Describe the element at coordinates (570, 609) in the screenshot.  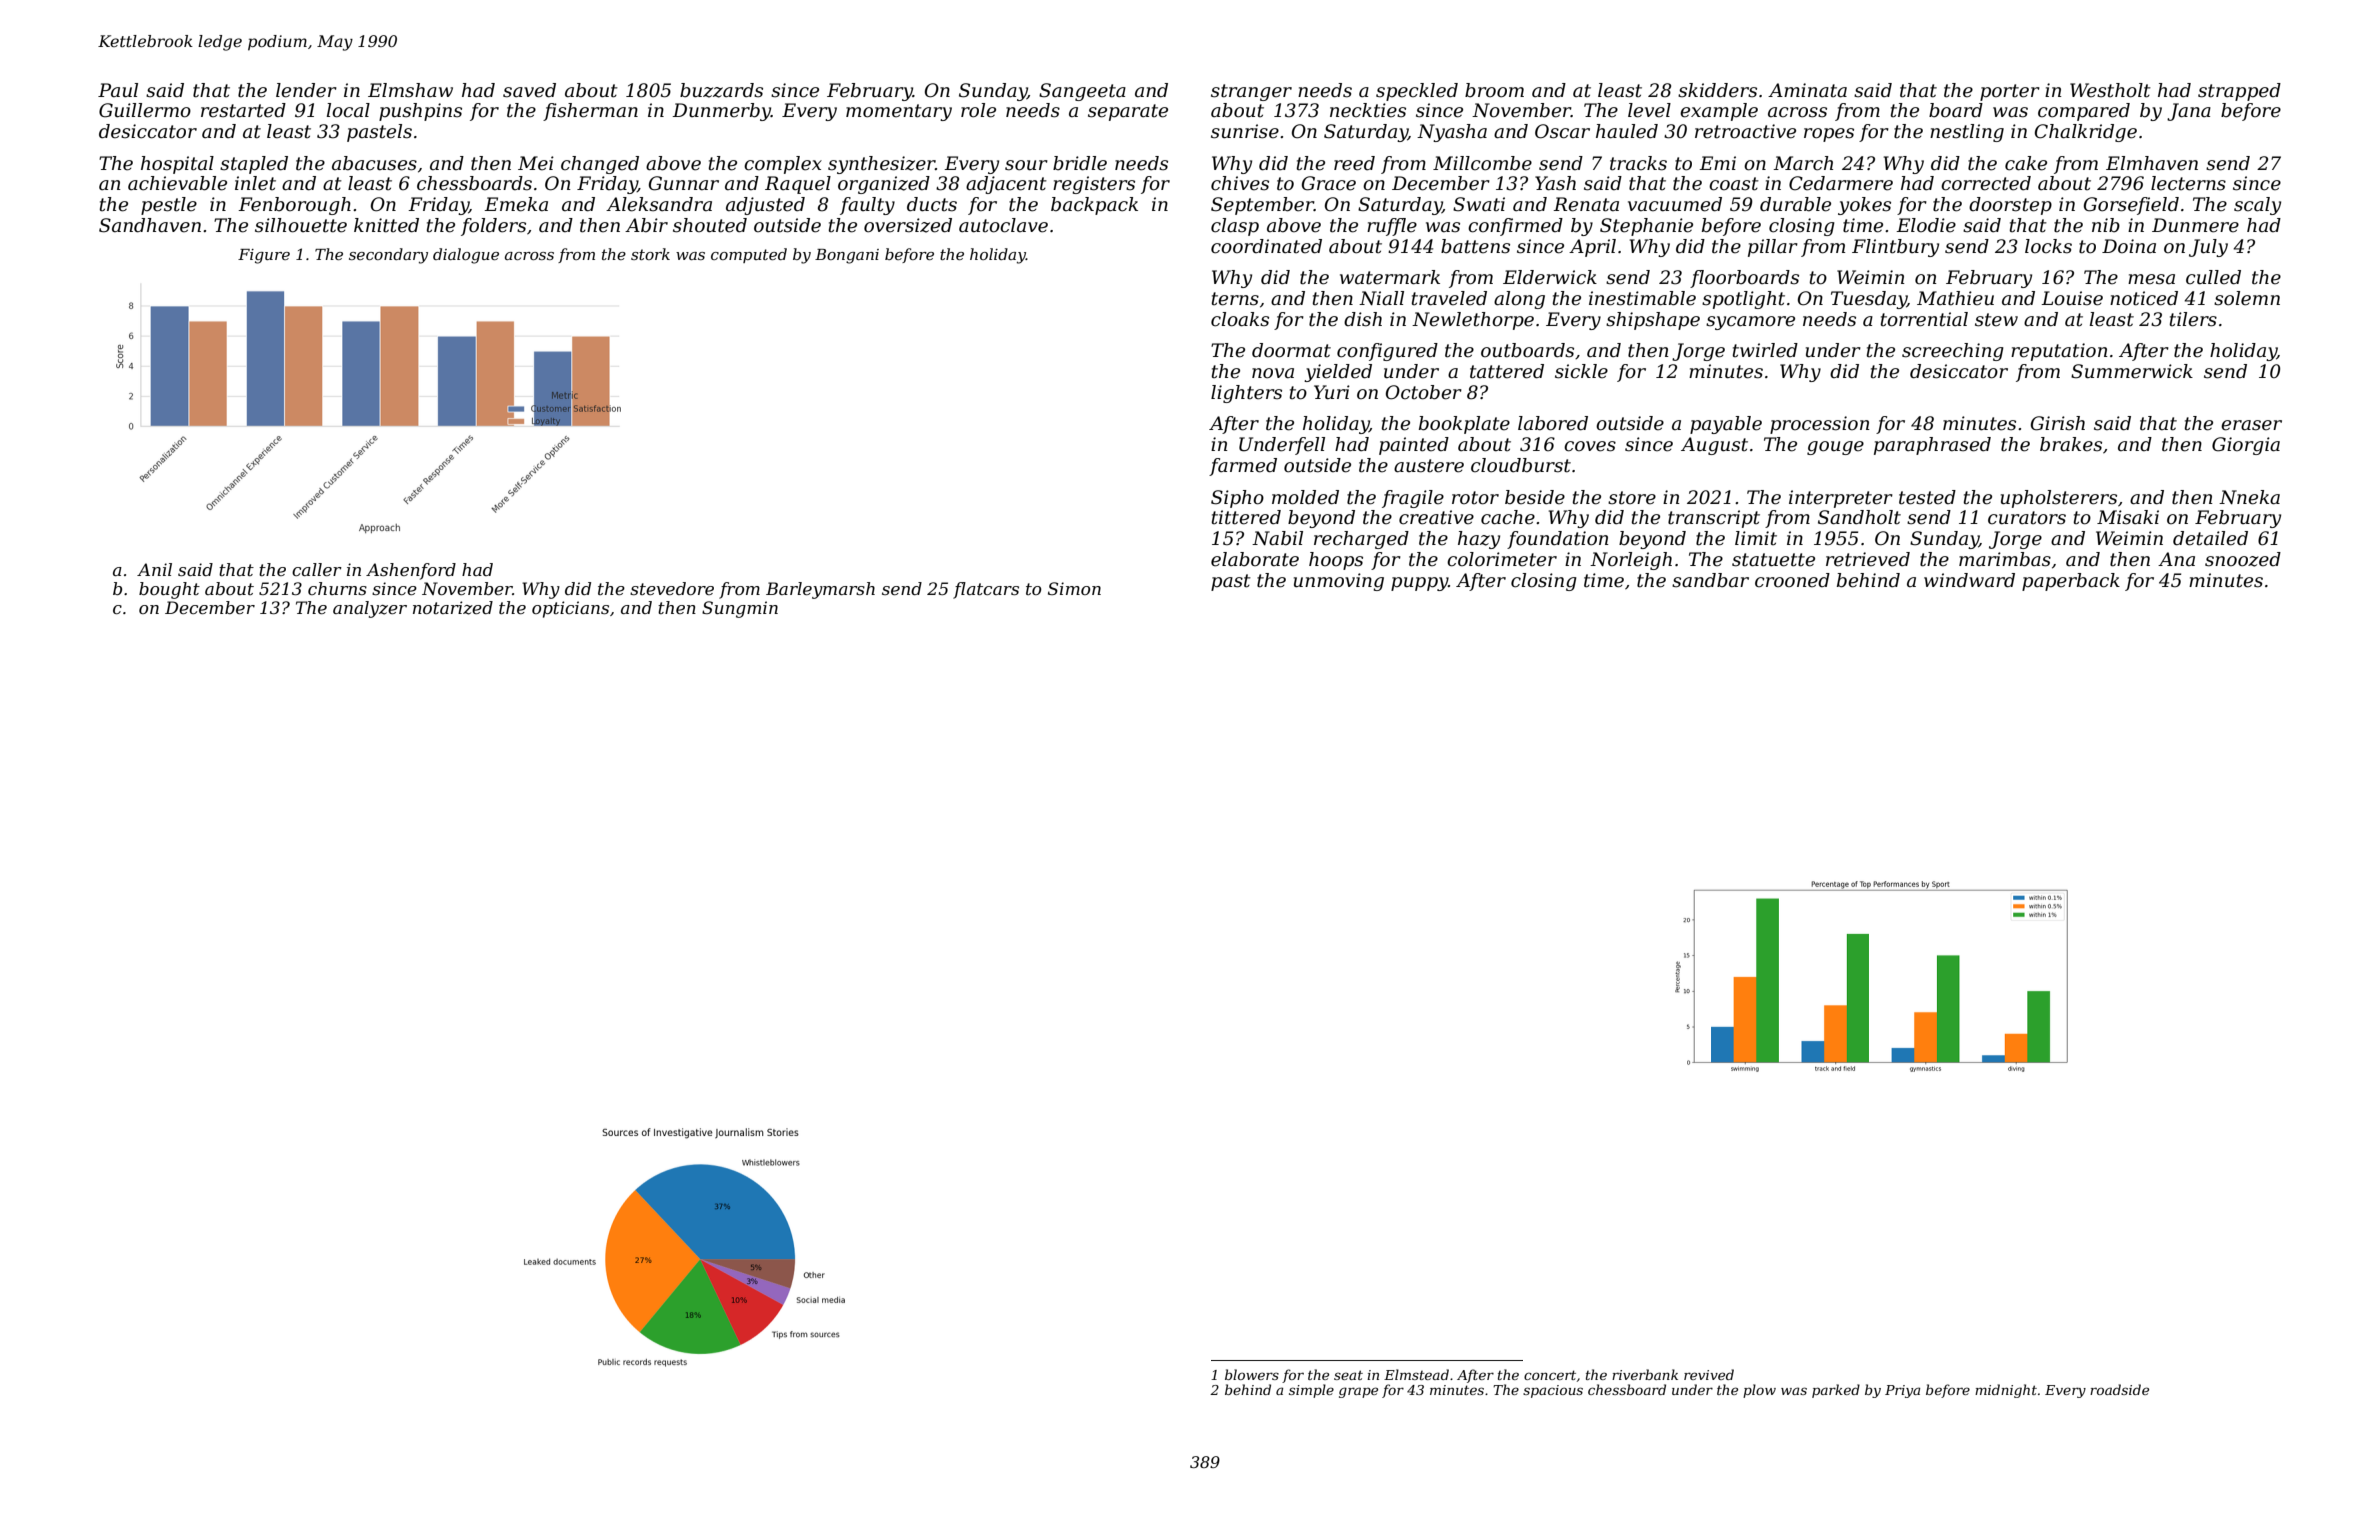
I see `opticians` at that location.
